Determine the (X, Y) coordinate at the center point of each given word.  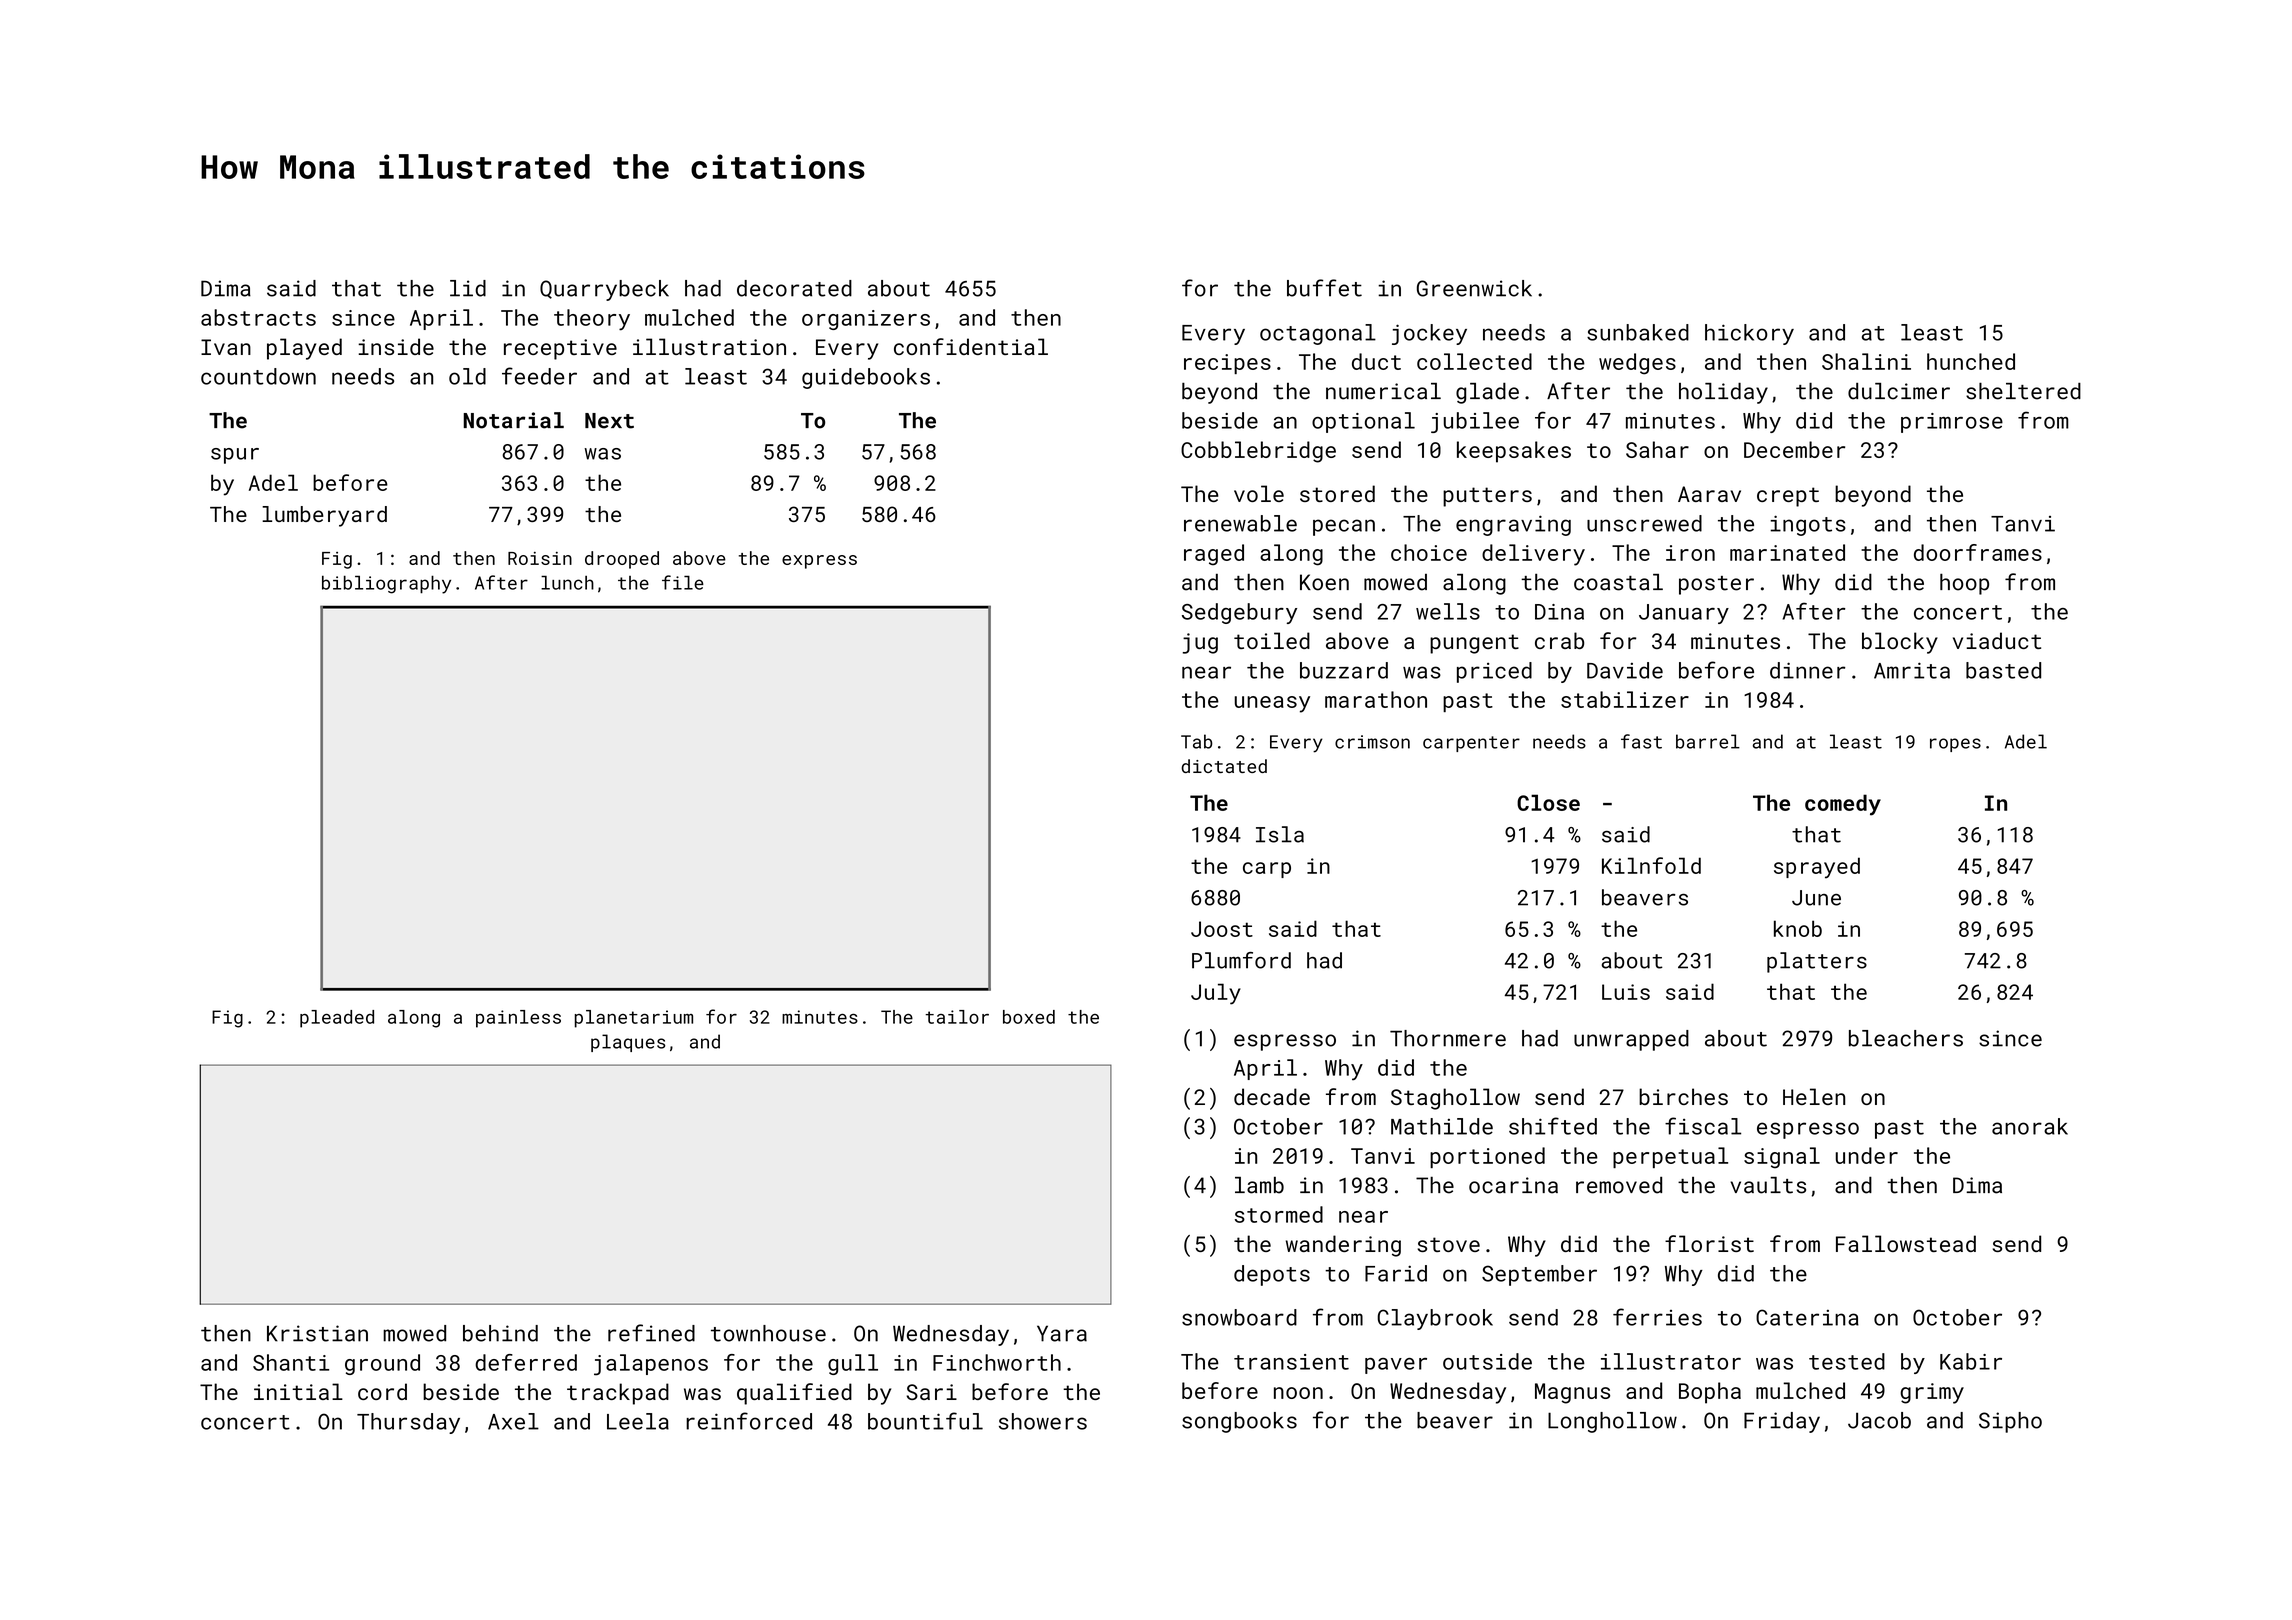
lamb (1259, 1185)
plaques (628, 1043)
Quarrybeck (604, 290)
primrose (1952, 423)
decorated (794, 288)
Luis (1626, 992)
